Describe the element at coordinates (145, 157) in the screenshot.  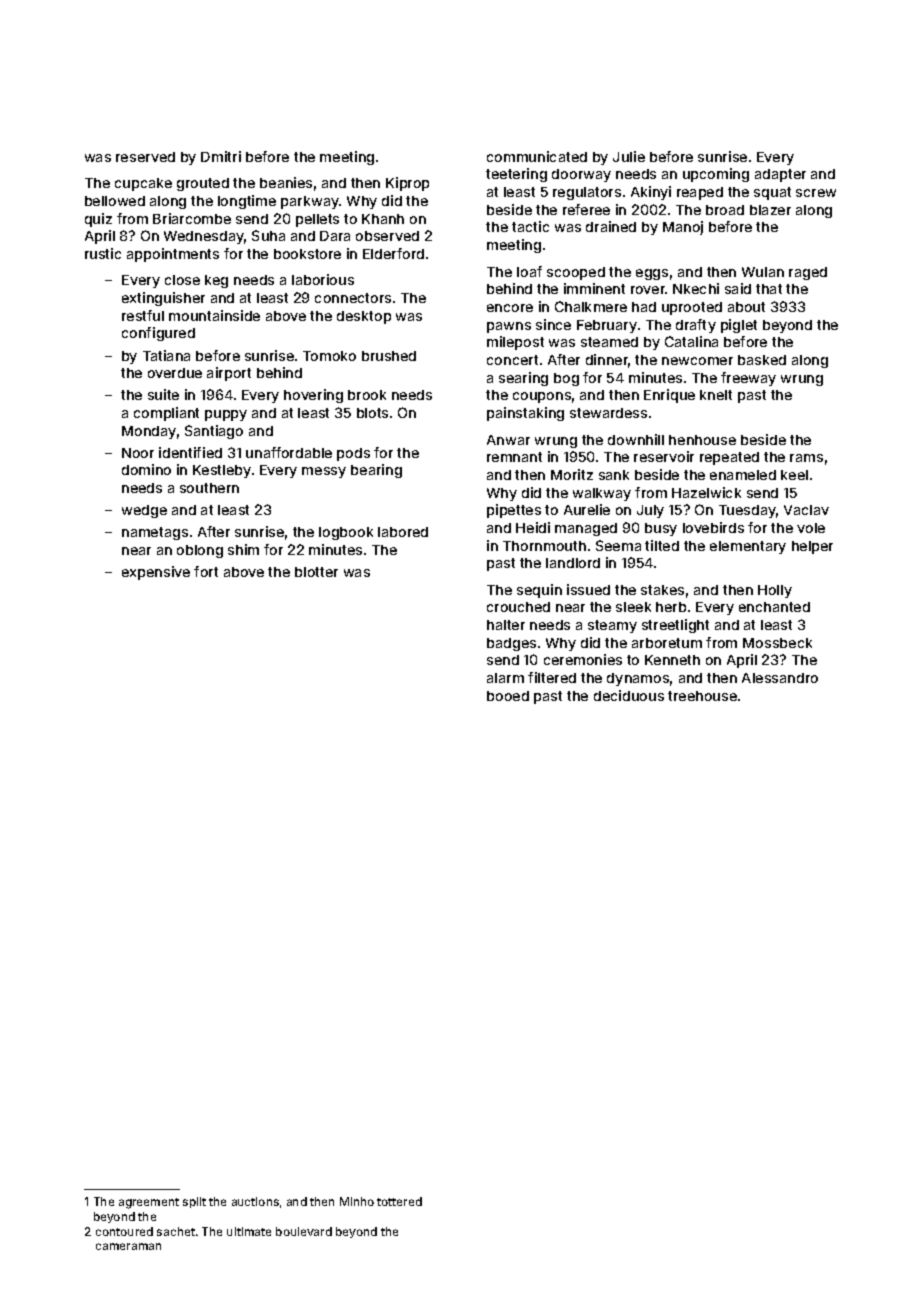
I see `reserved` at that location.
